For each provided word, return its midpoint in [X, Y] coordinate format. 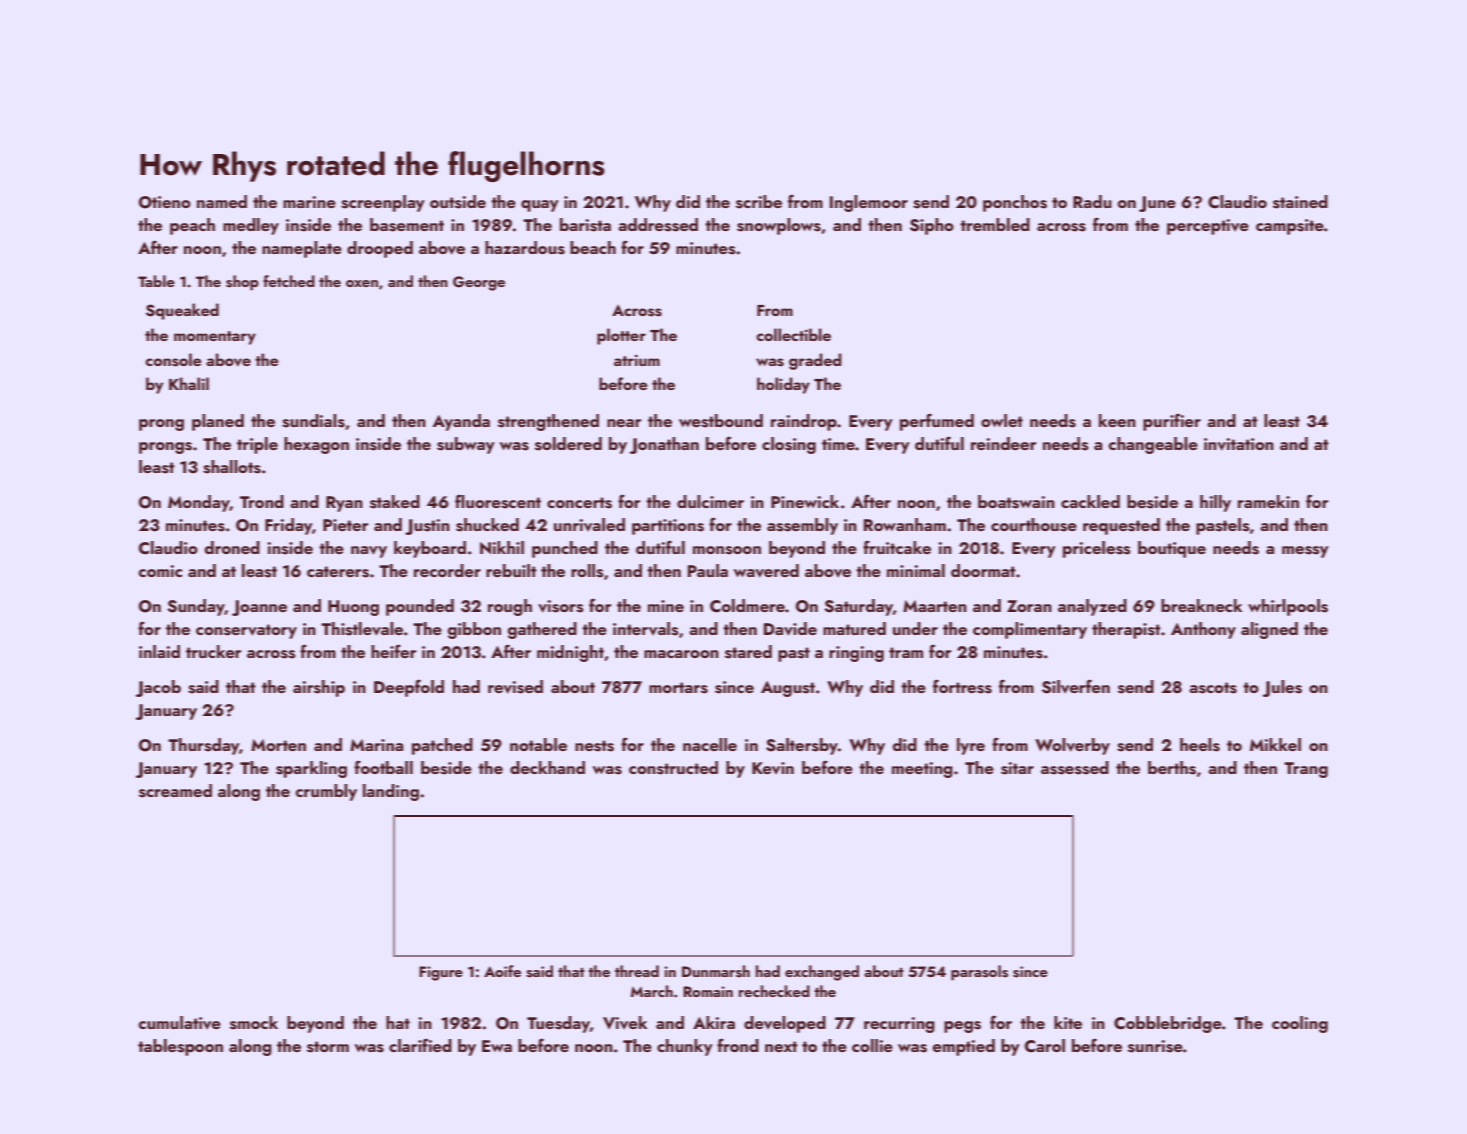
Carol [1045, 1046]
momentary [215, 338]
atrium [637, 360]
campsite [1290, 227]
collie [872, 1045]
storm [328, 1047]
